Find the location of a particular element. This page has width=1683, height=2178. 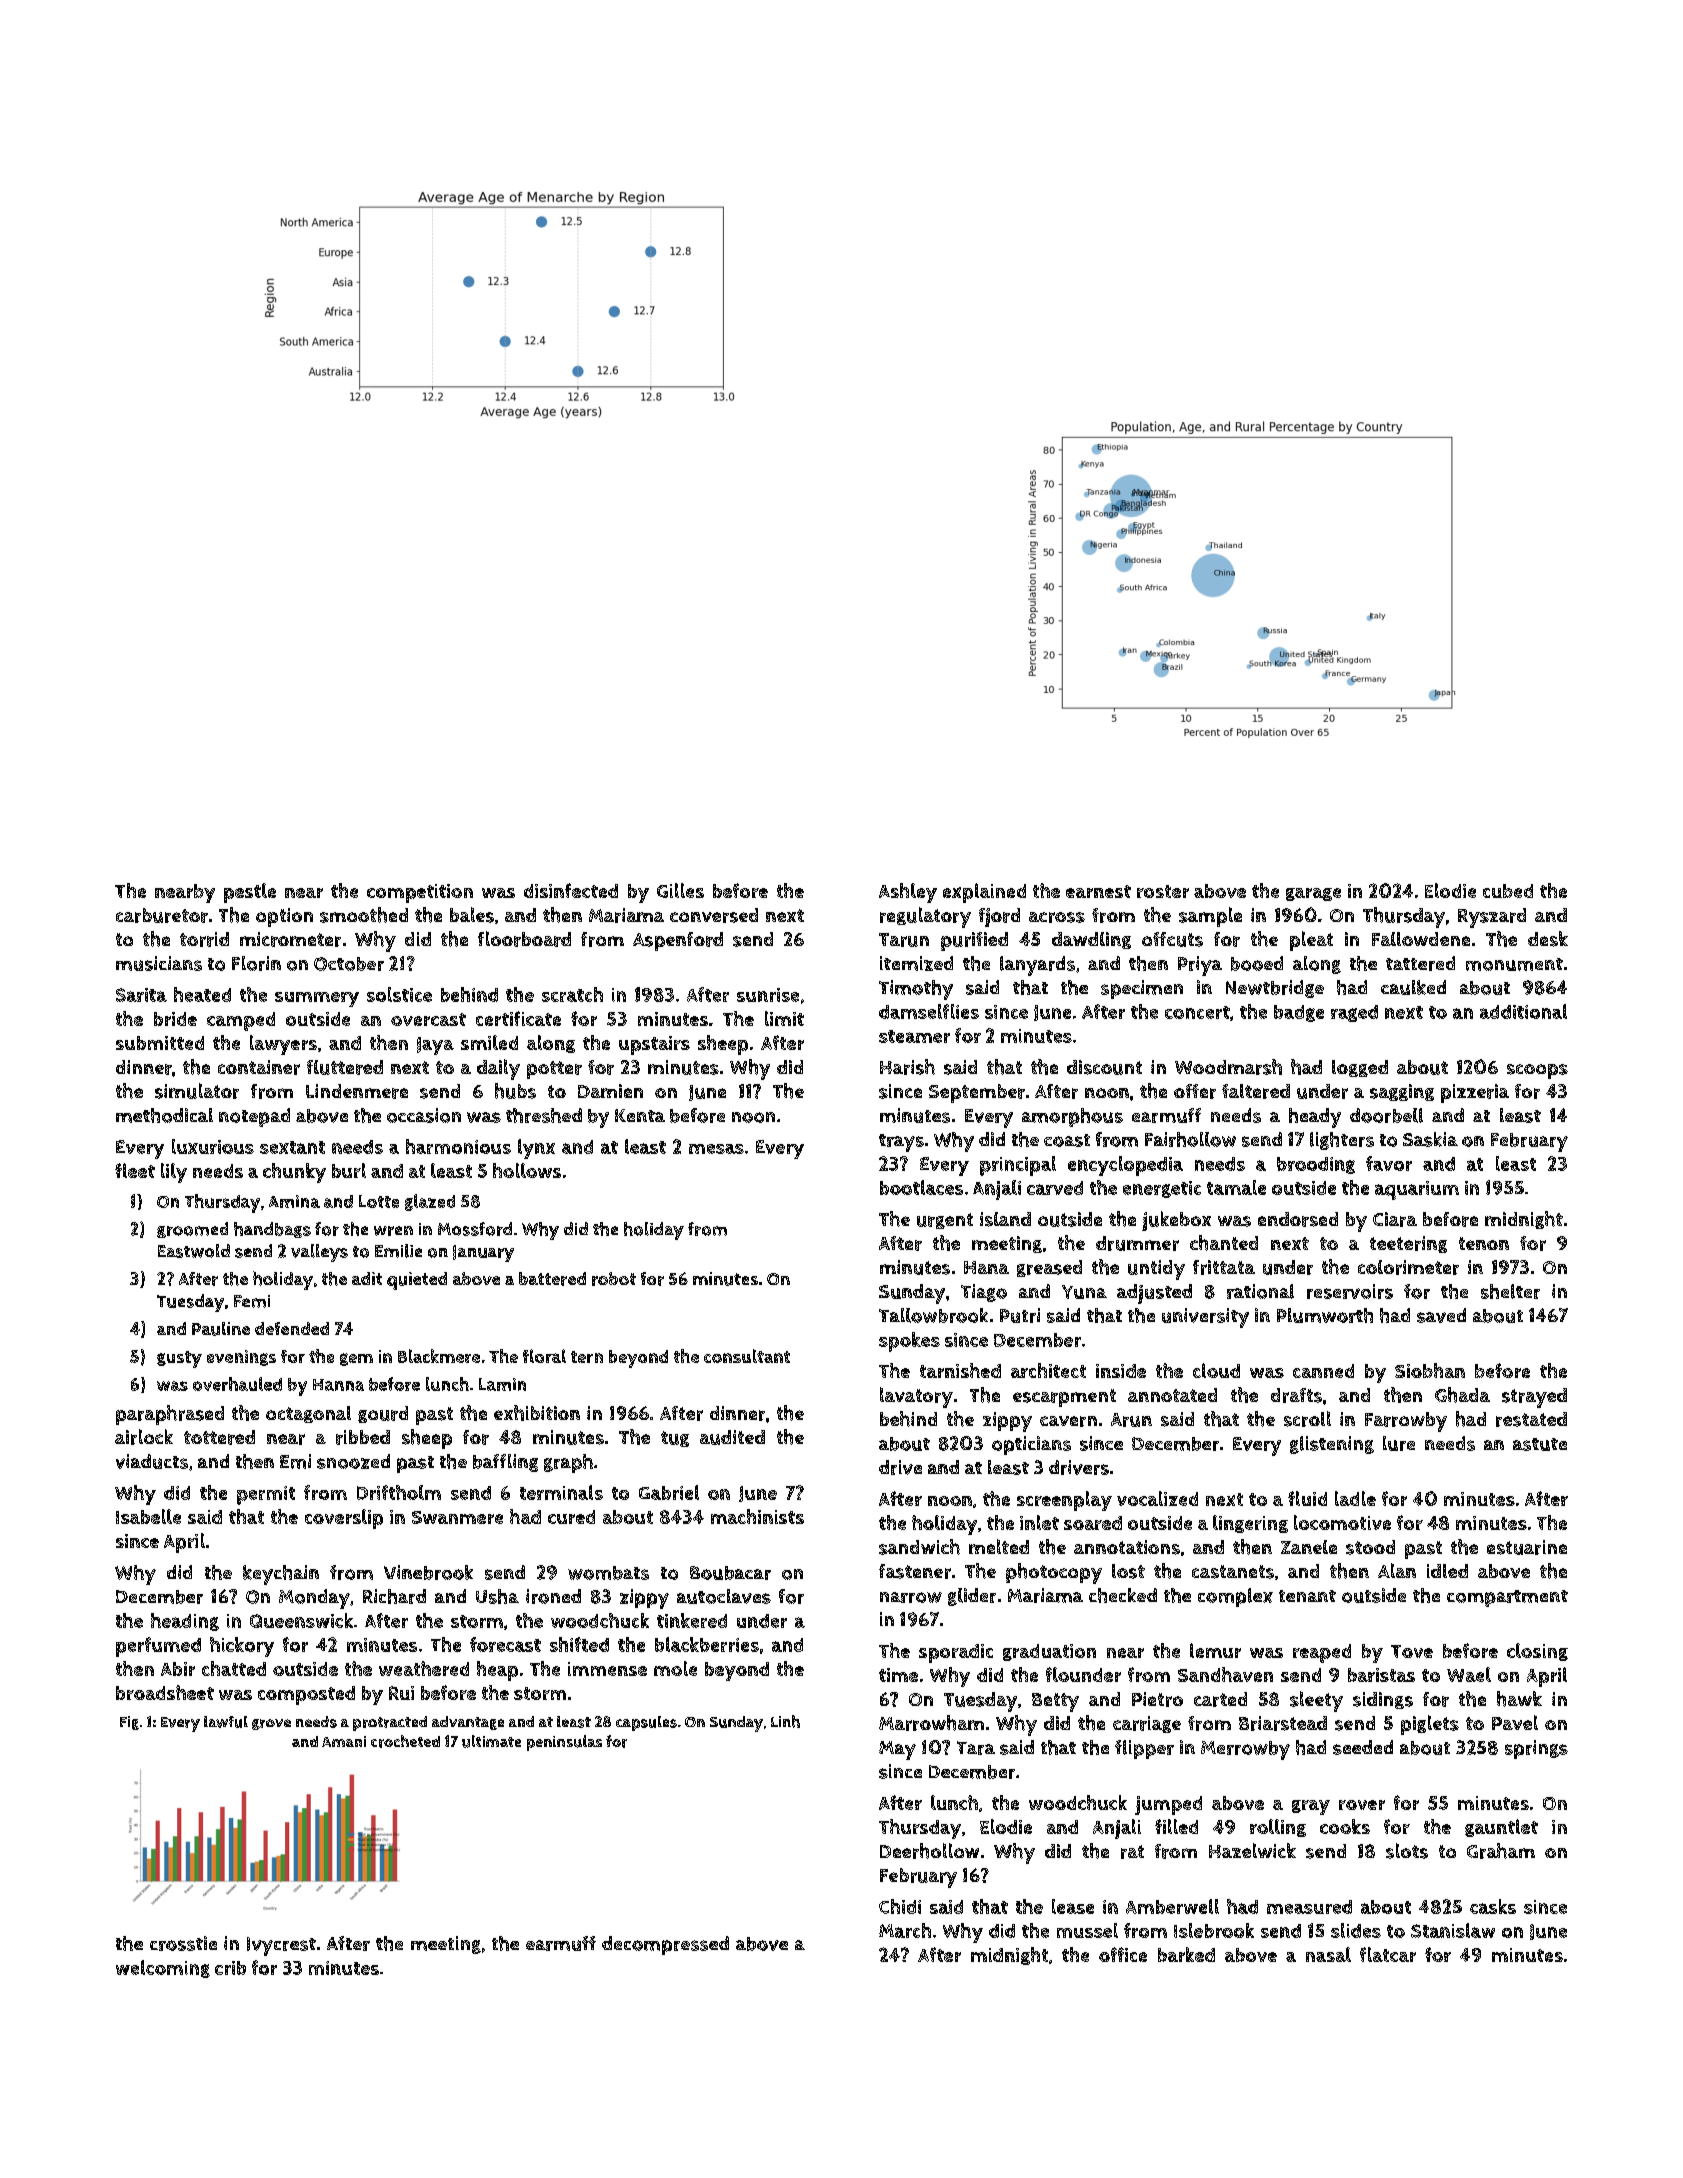

summery is located at coordinates (317, 999).
